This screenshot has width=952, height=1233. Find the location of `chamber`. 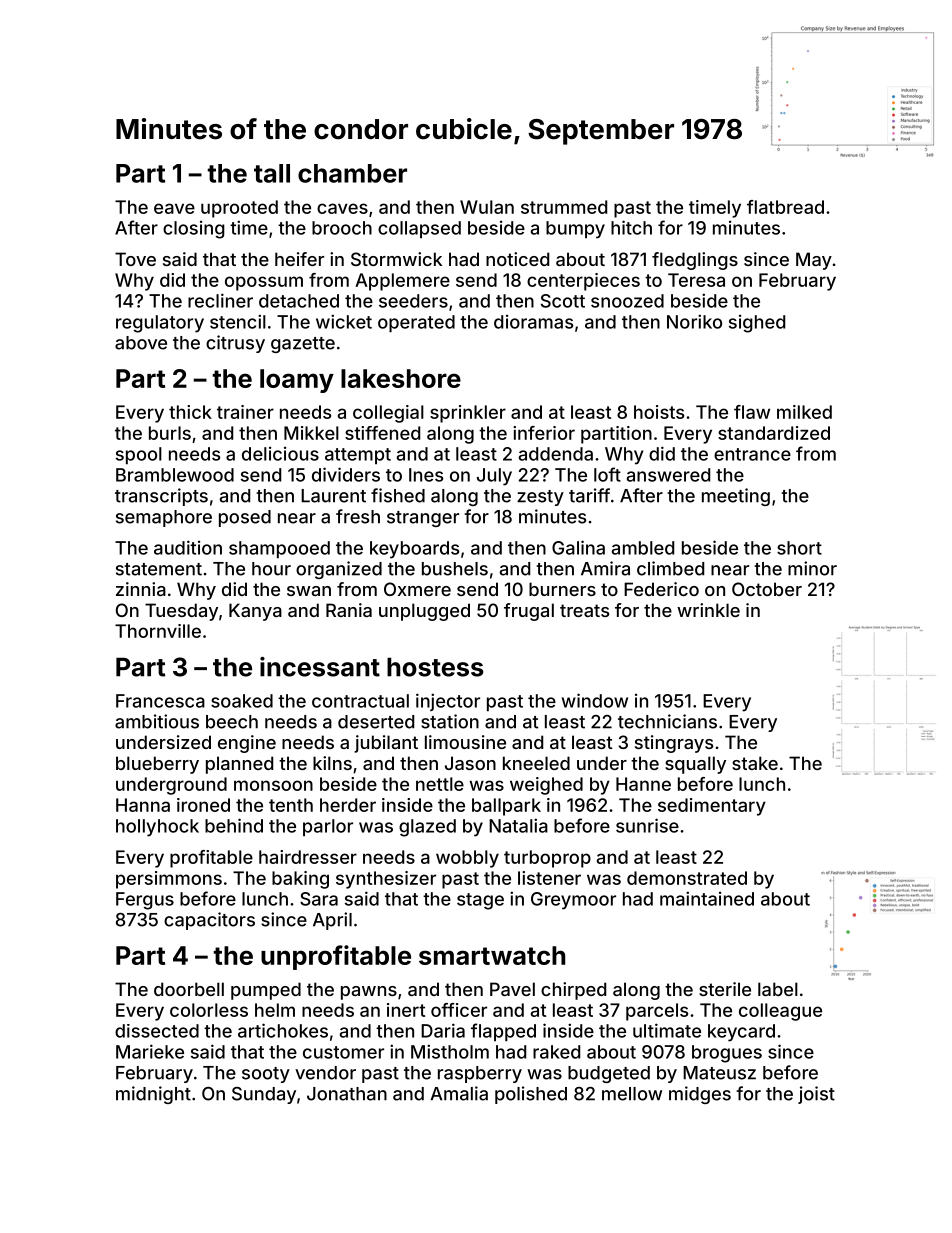

chamber is located at coordinates (352, 173).
